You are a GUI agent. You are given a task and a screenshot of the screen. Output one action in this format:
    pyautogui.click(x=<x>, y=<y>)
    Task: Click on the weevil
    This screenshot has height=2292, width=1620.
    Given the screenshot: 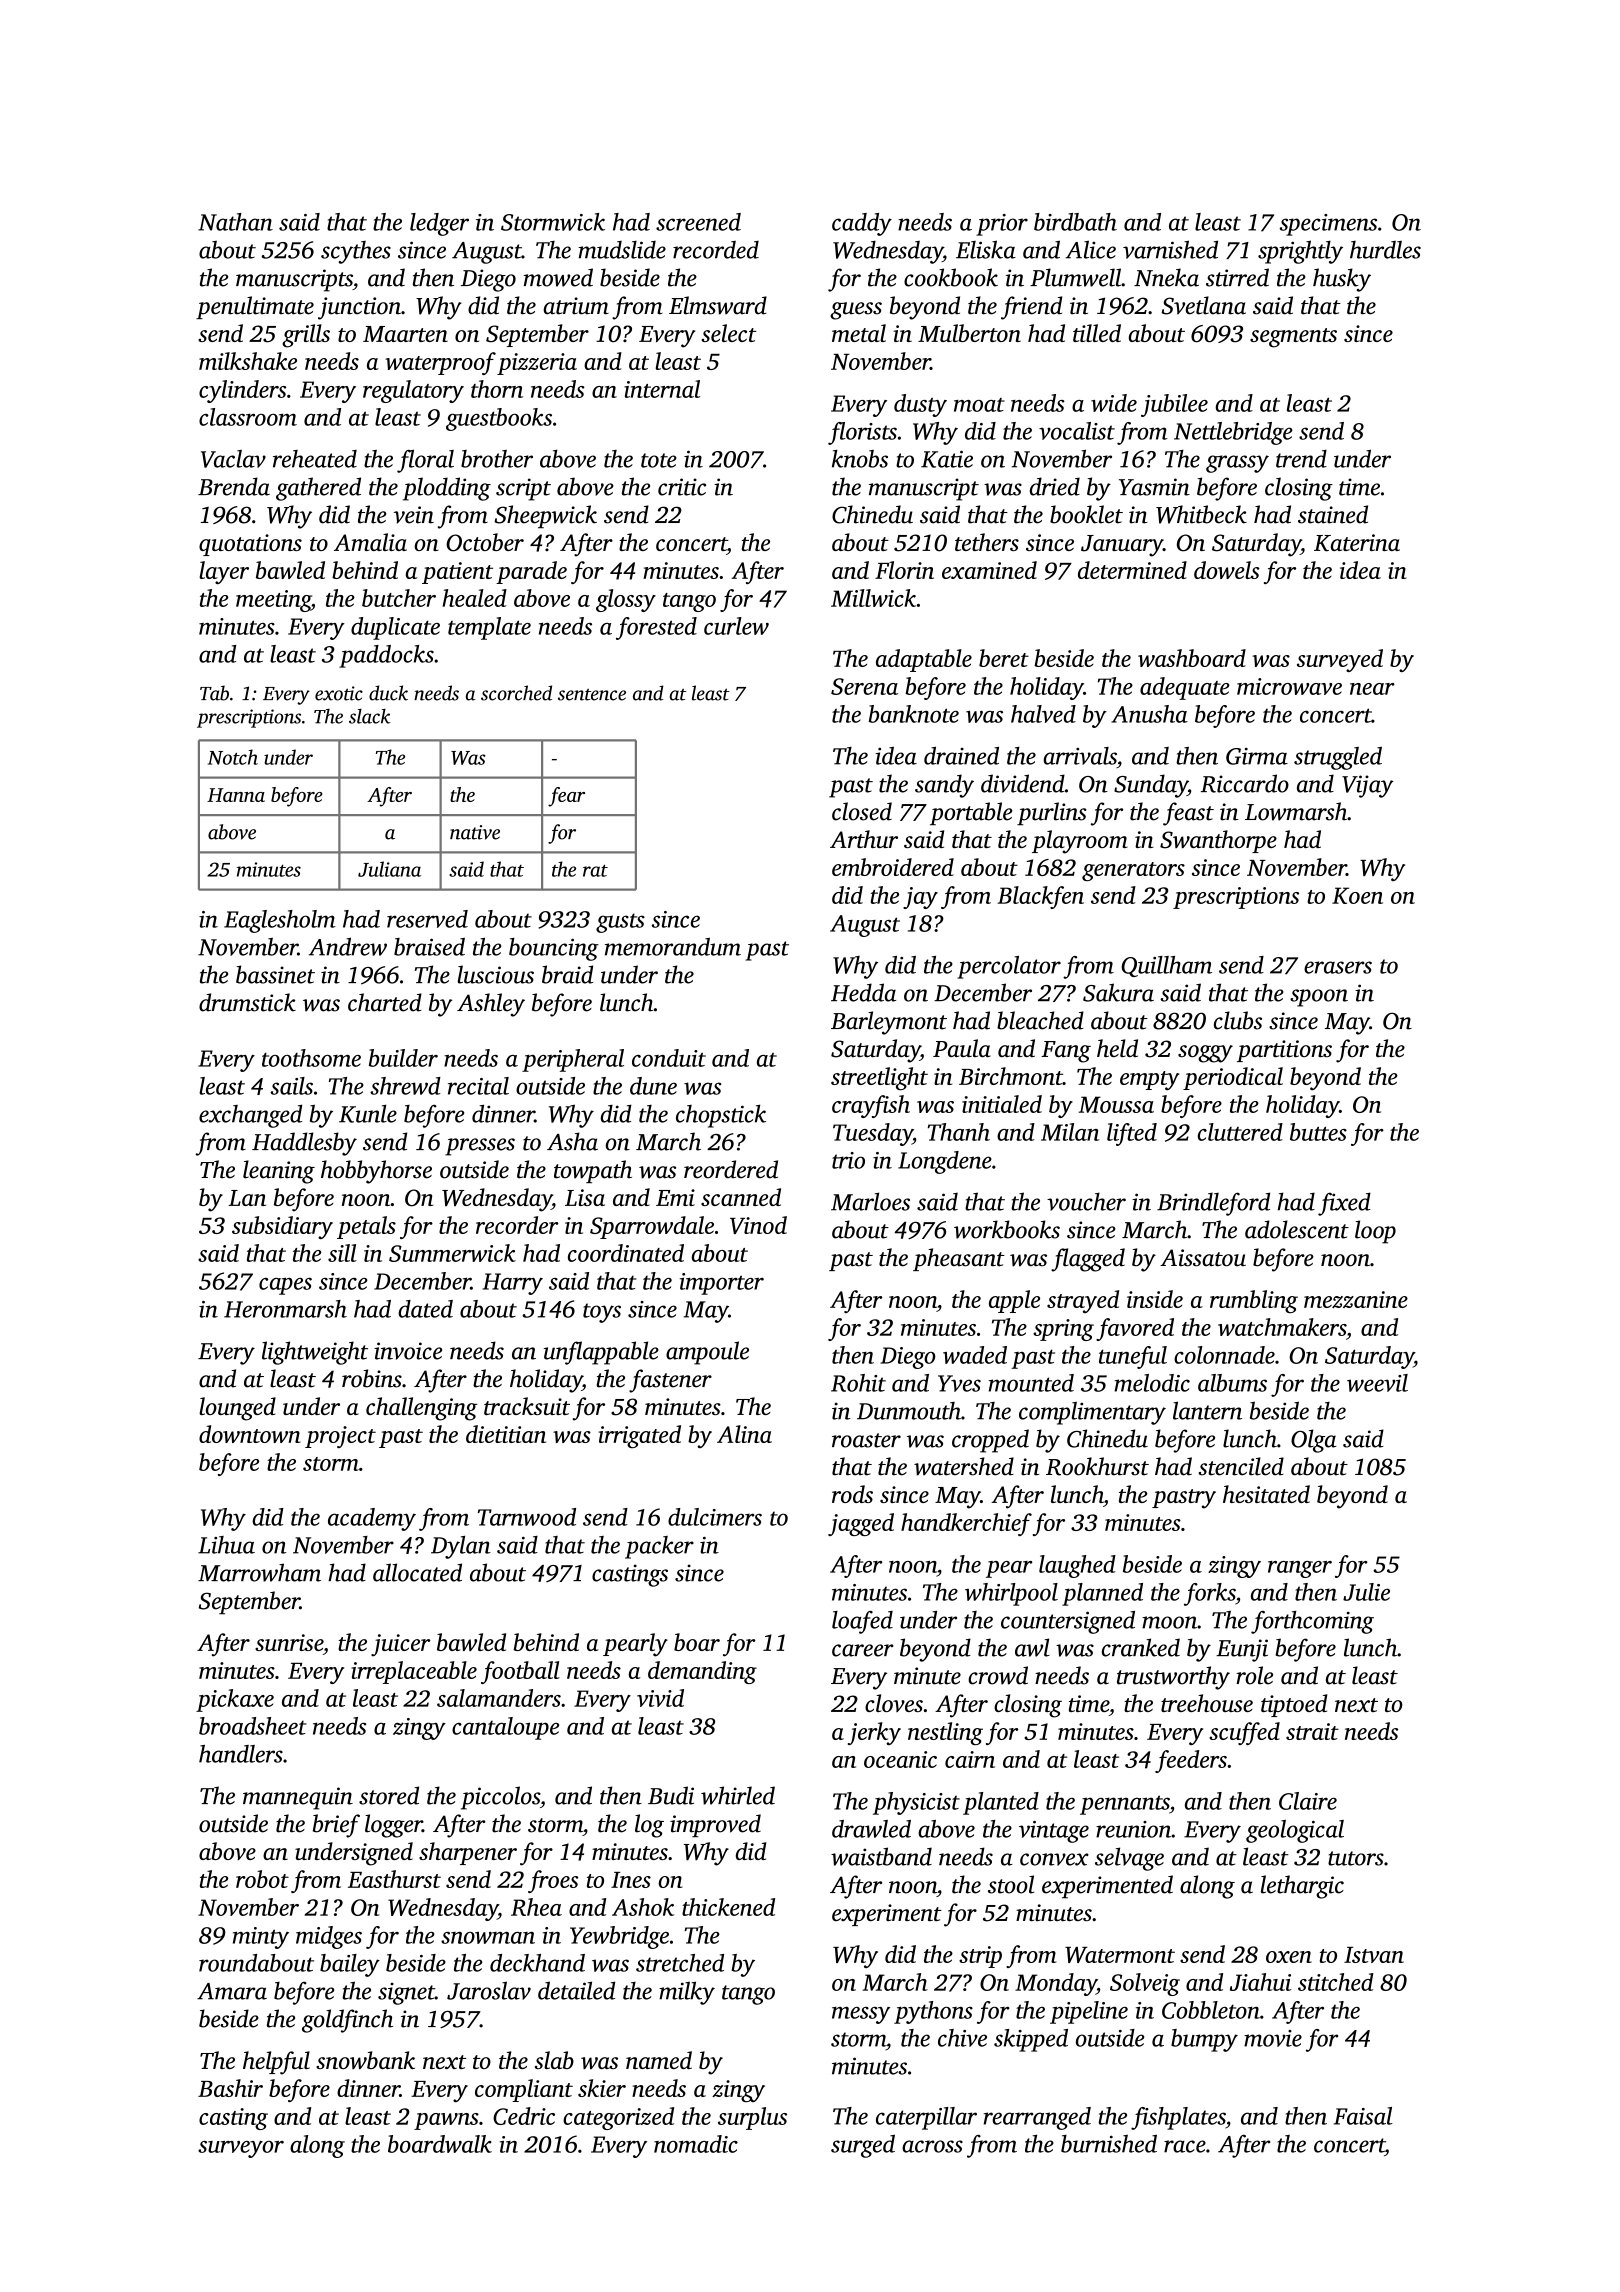 What is the action you would take?
    pyautogui.click(x=1377, y=1383)
